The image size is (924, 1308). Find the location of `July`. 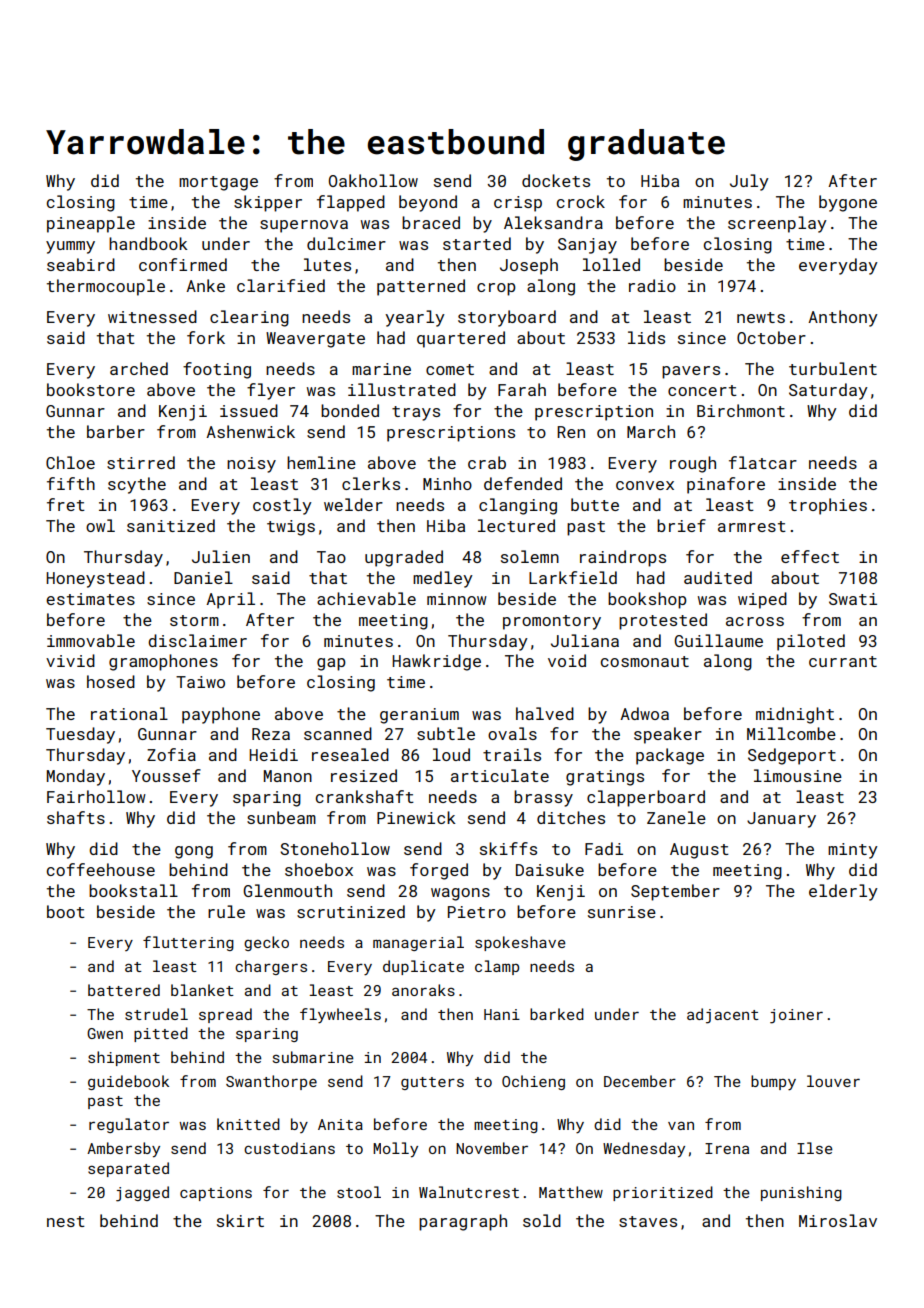

July is located at coordinates (749, 182).
